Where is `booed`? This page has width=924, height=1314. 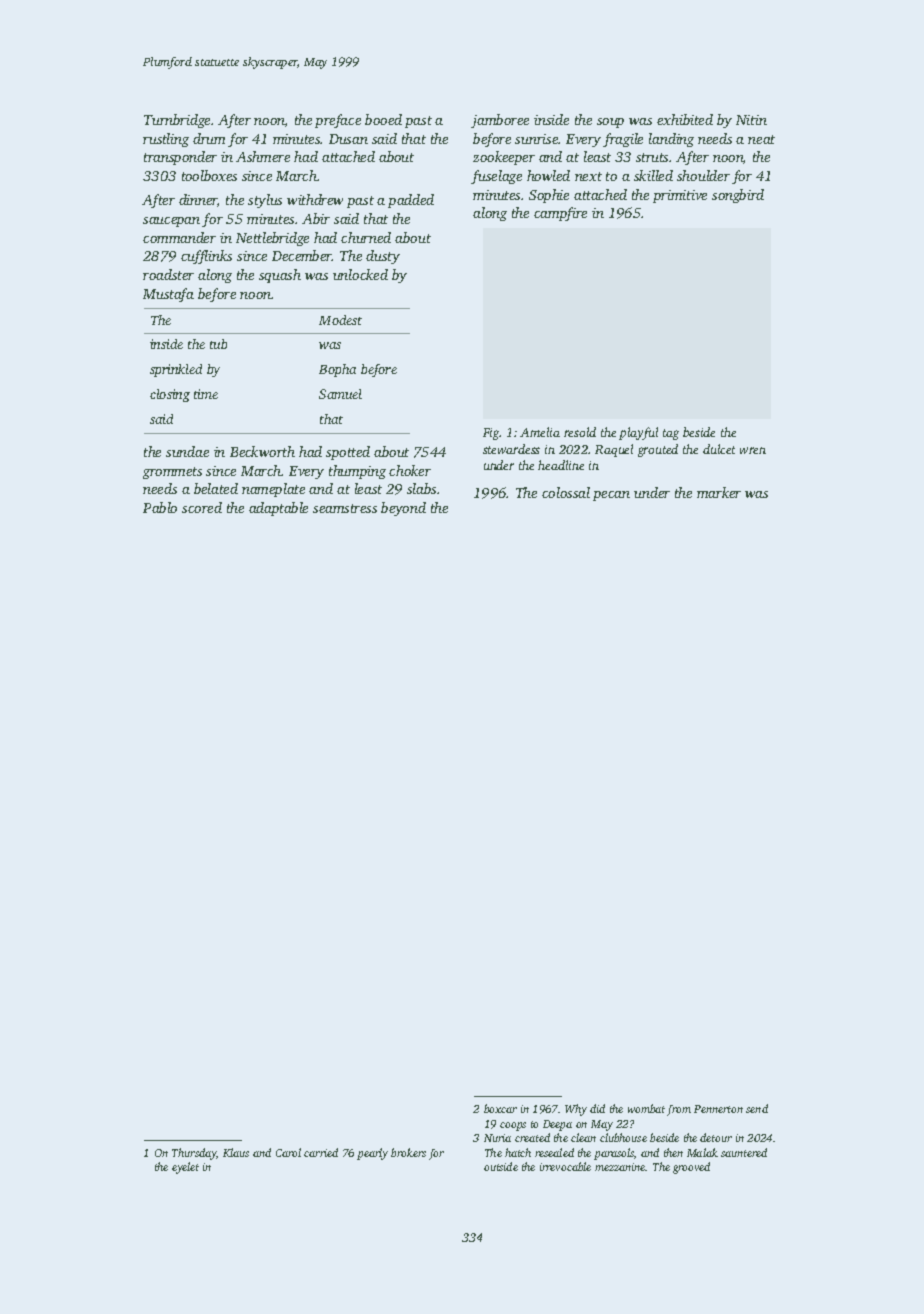 booed is located at coordinates (383, 119).
